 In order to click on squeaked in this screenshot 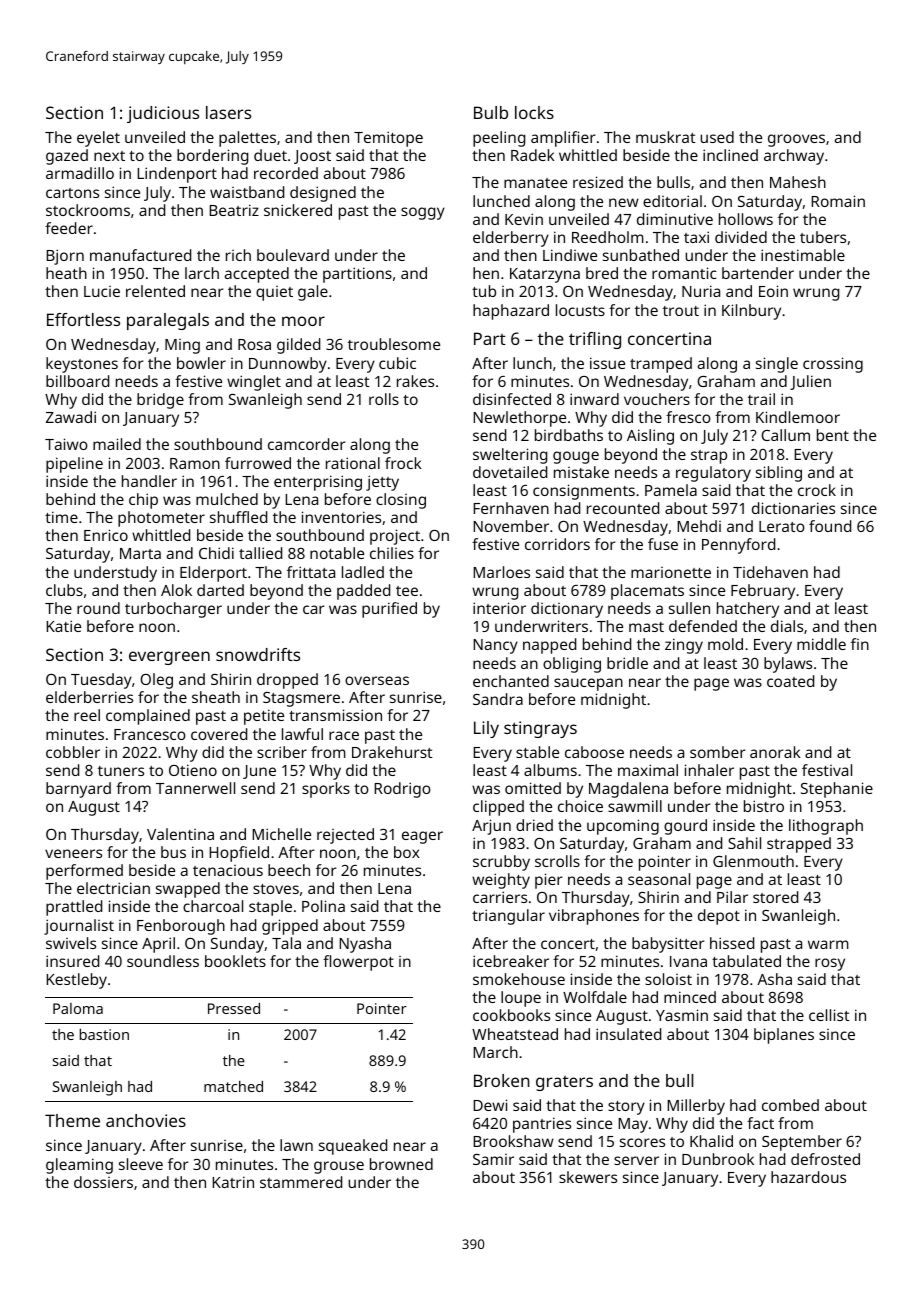, I will do `click(353, 1147)`.
